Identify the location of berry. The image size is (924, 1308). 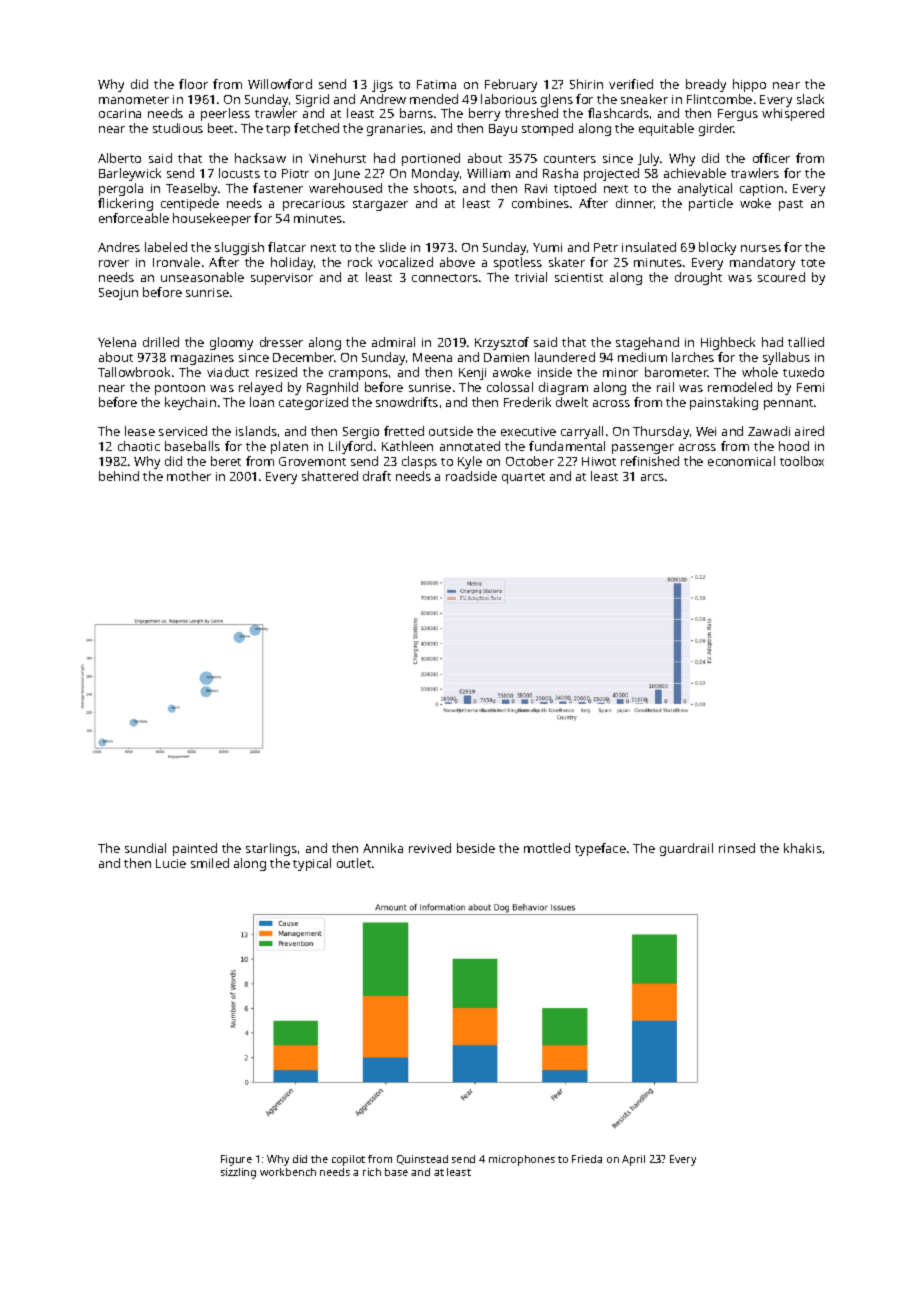
(484, 114).
